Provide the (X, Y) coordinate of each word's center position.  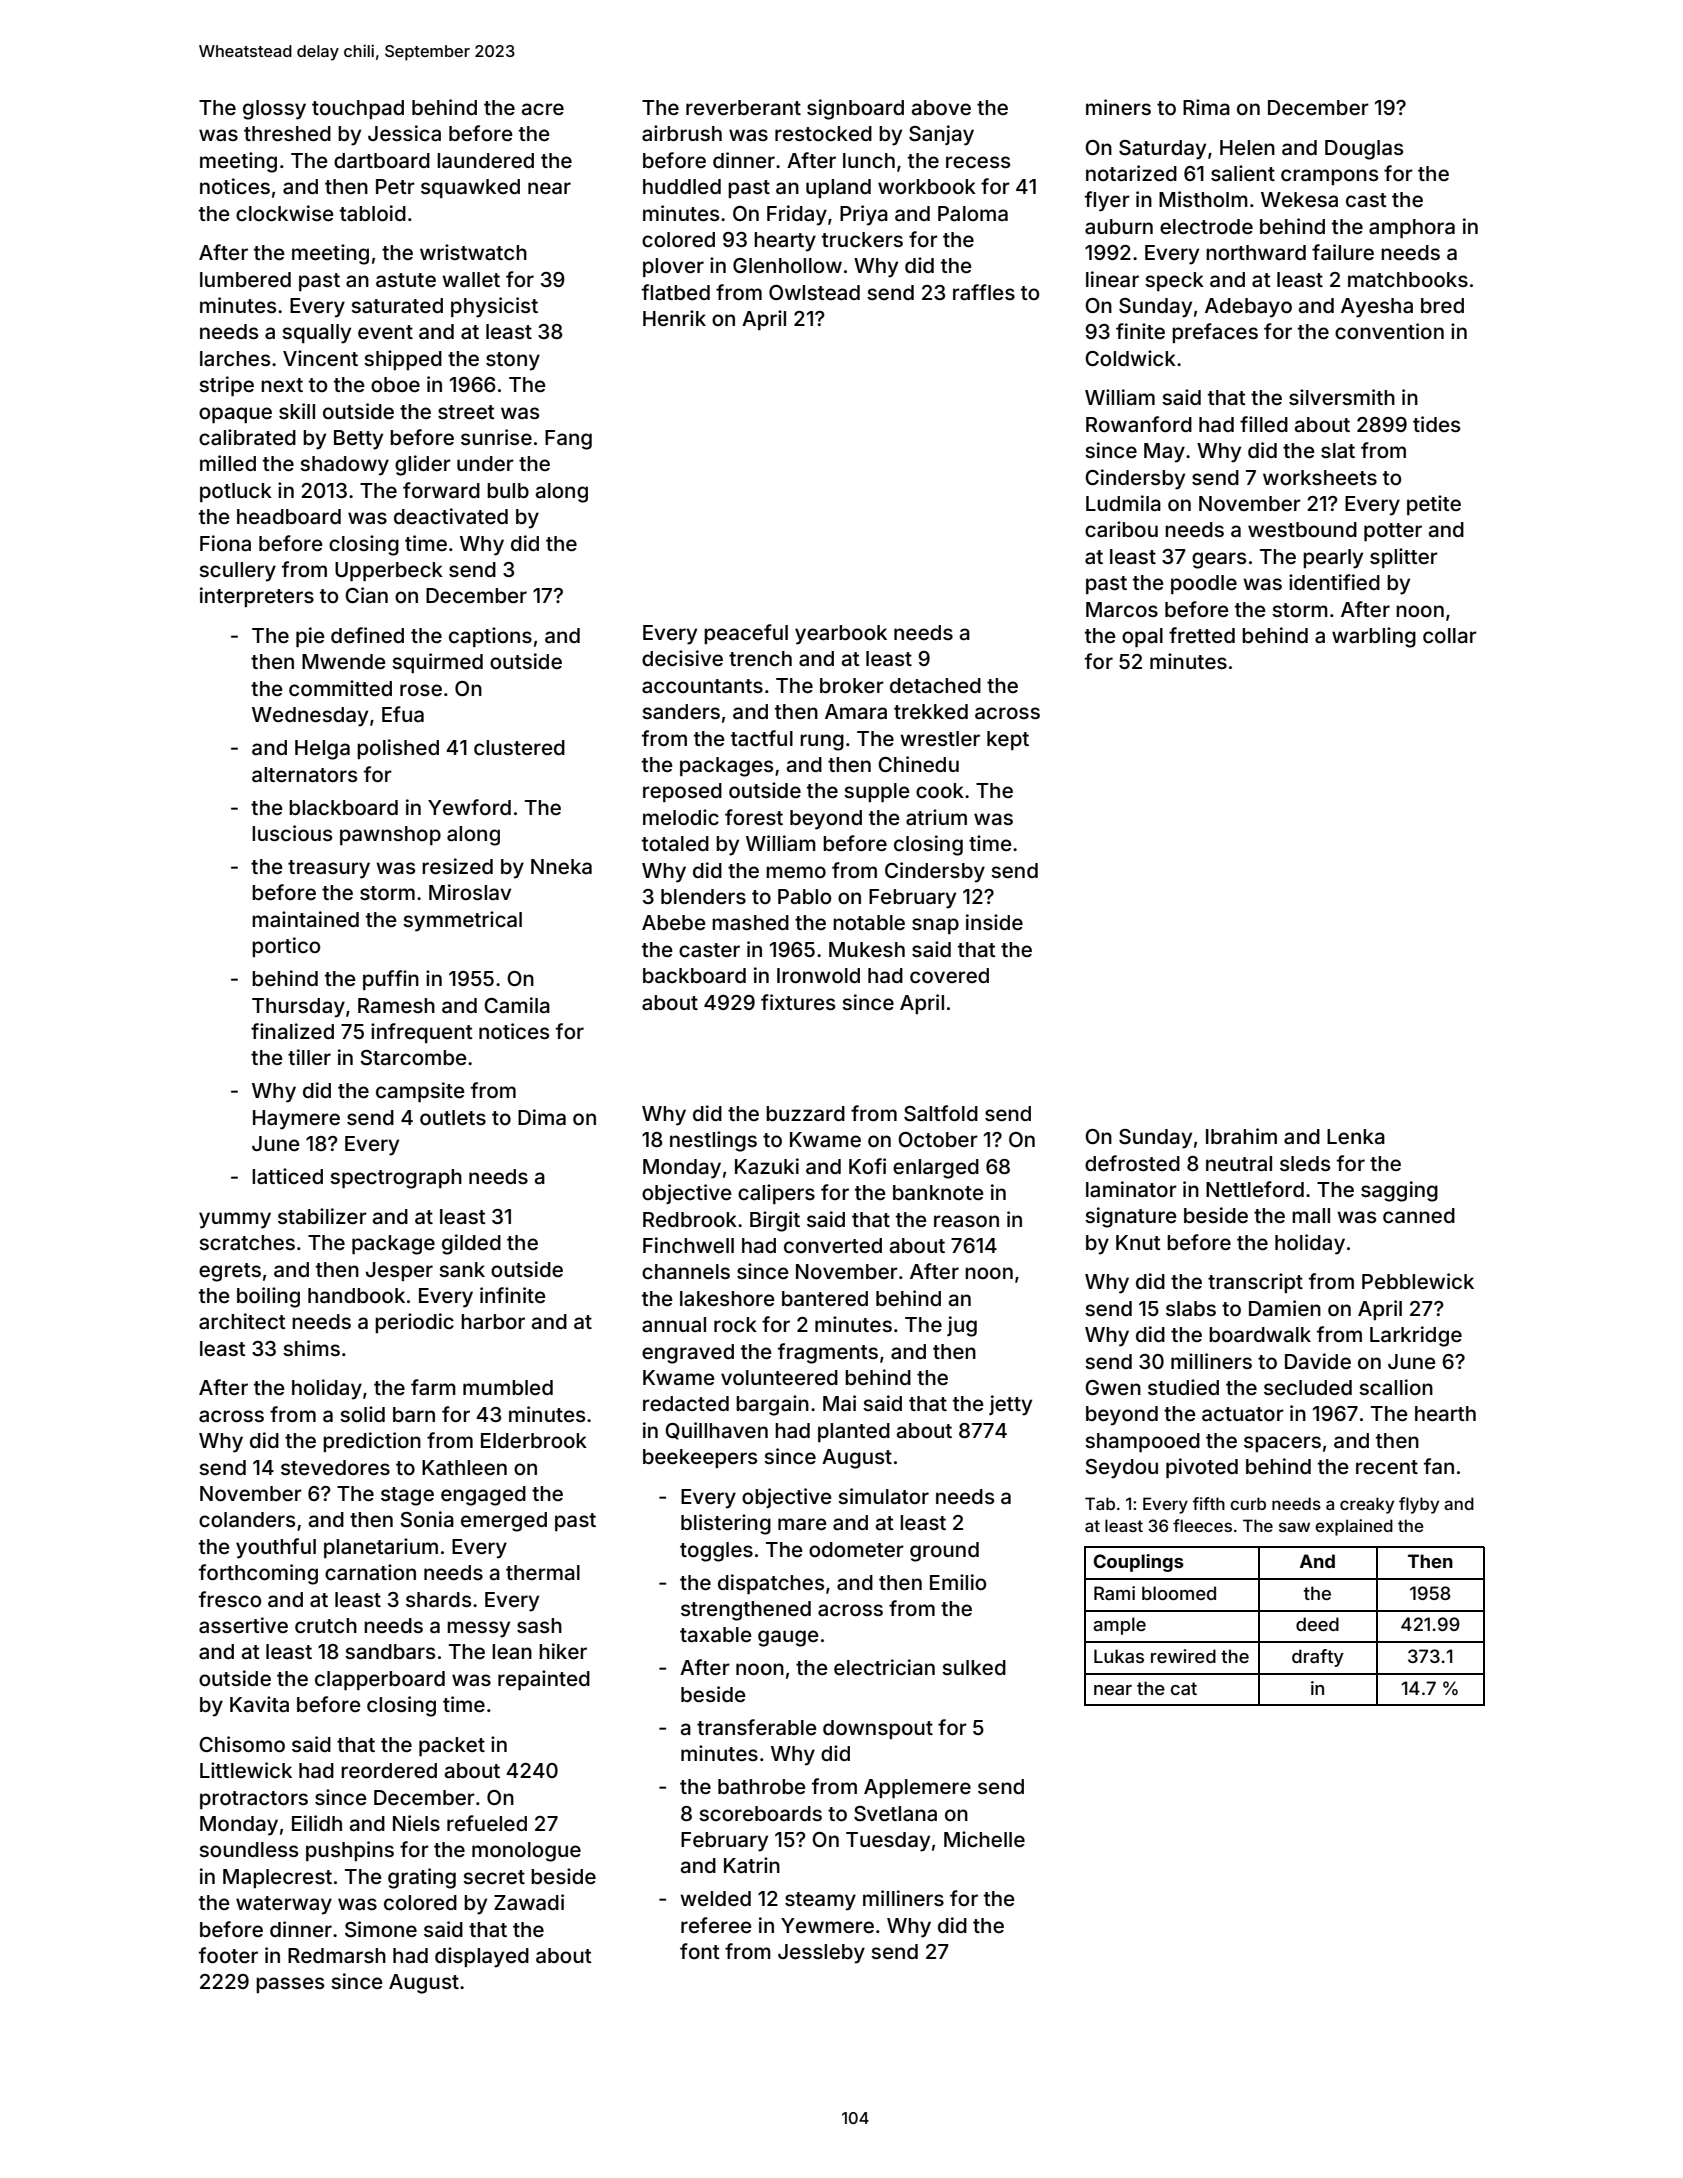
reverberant (743, 107)
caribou (1121, 529)
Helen (1247, 147)
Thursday (298, 1008)
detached (935, 685)
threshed (287, 133)
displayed (482, 1957)
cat (1184, 1688)
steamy (820, 1901)
